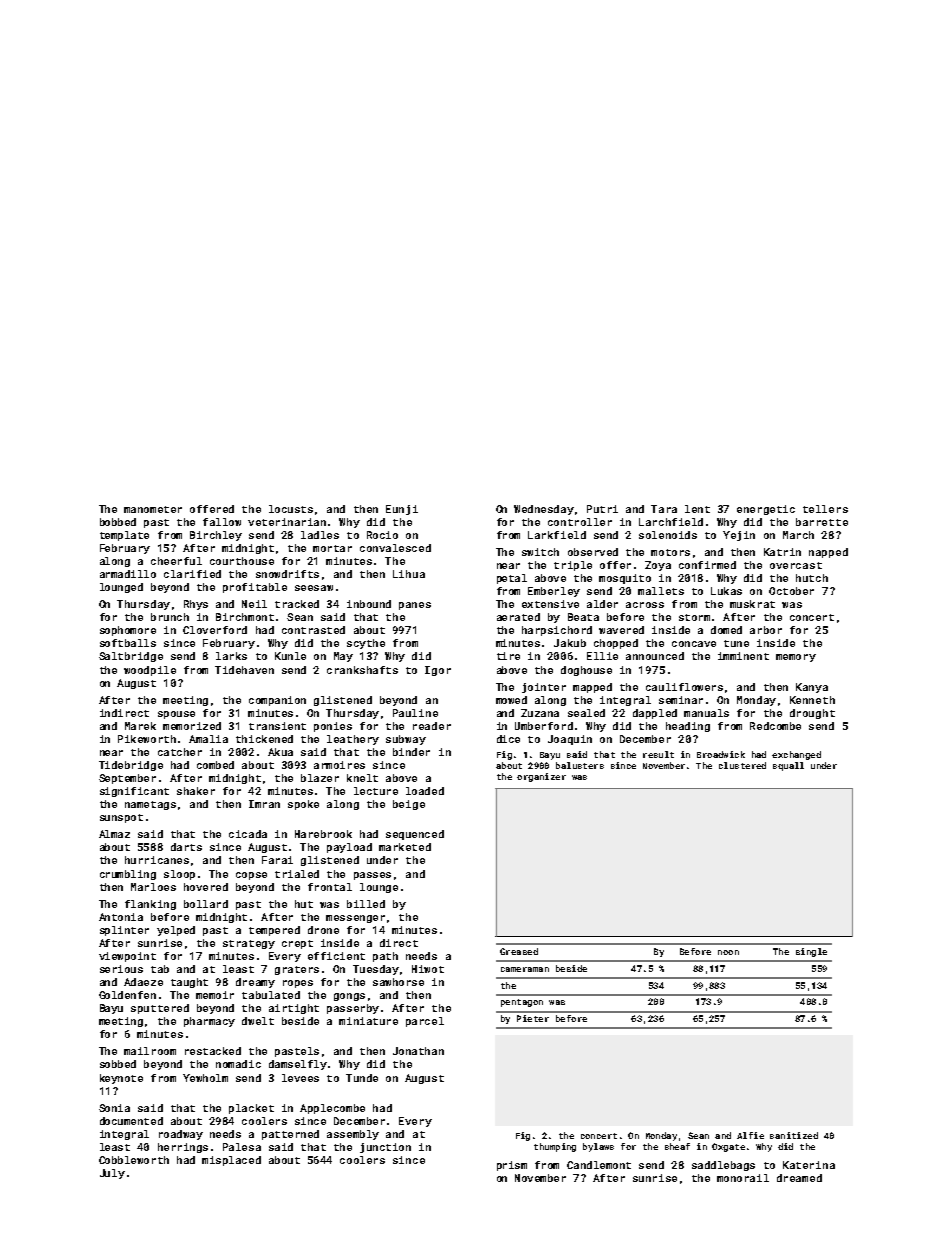 The height and width of the page is (1233, 952). I want to click on junction, so click(385, 1148).
